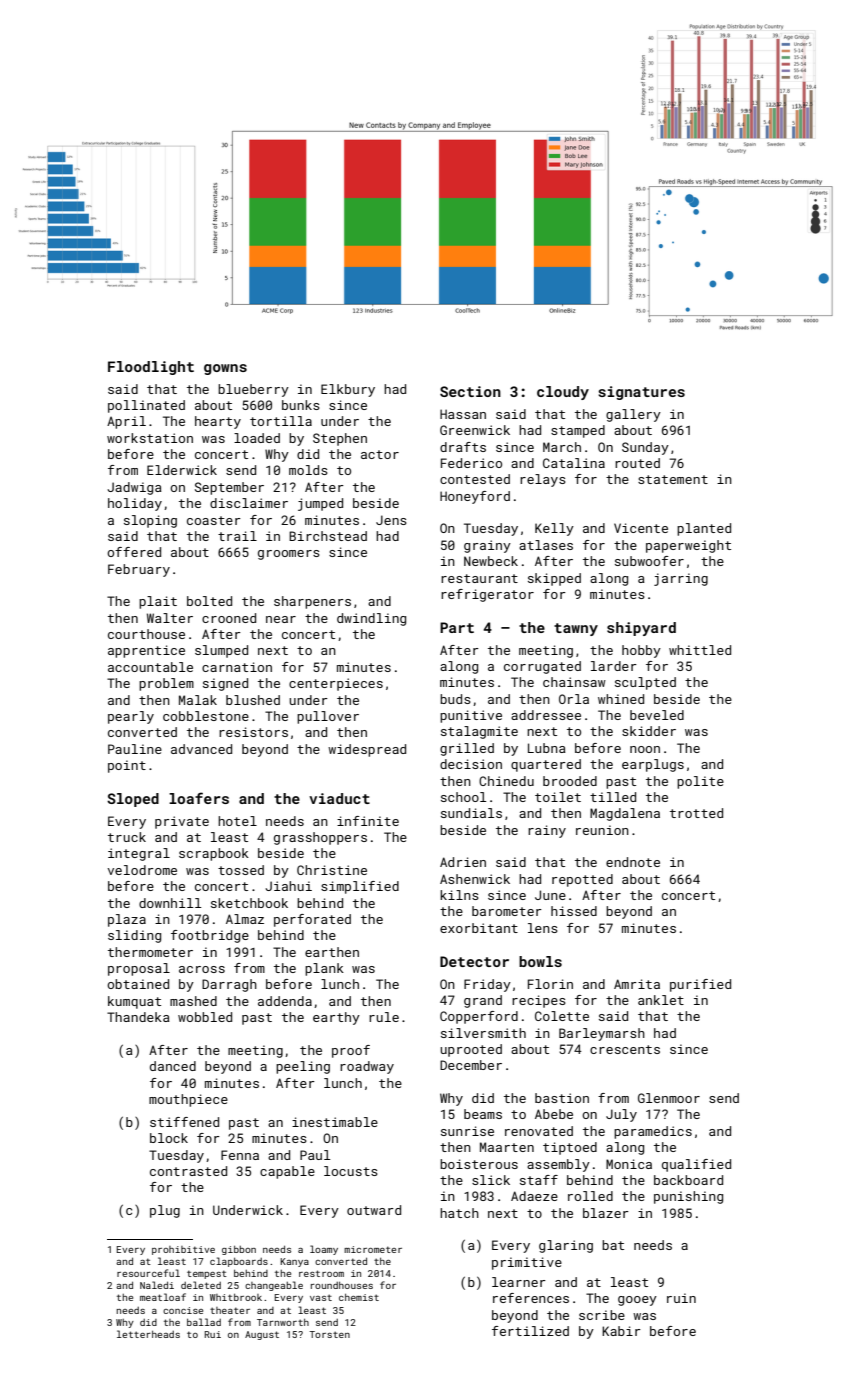  I want to click on advanced, so click(201, 749).
